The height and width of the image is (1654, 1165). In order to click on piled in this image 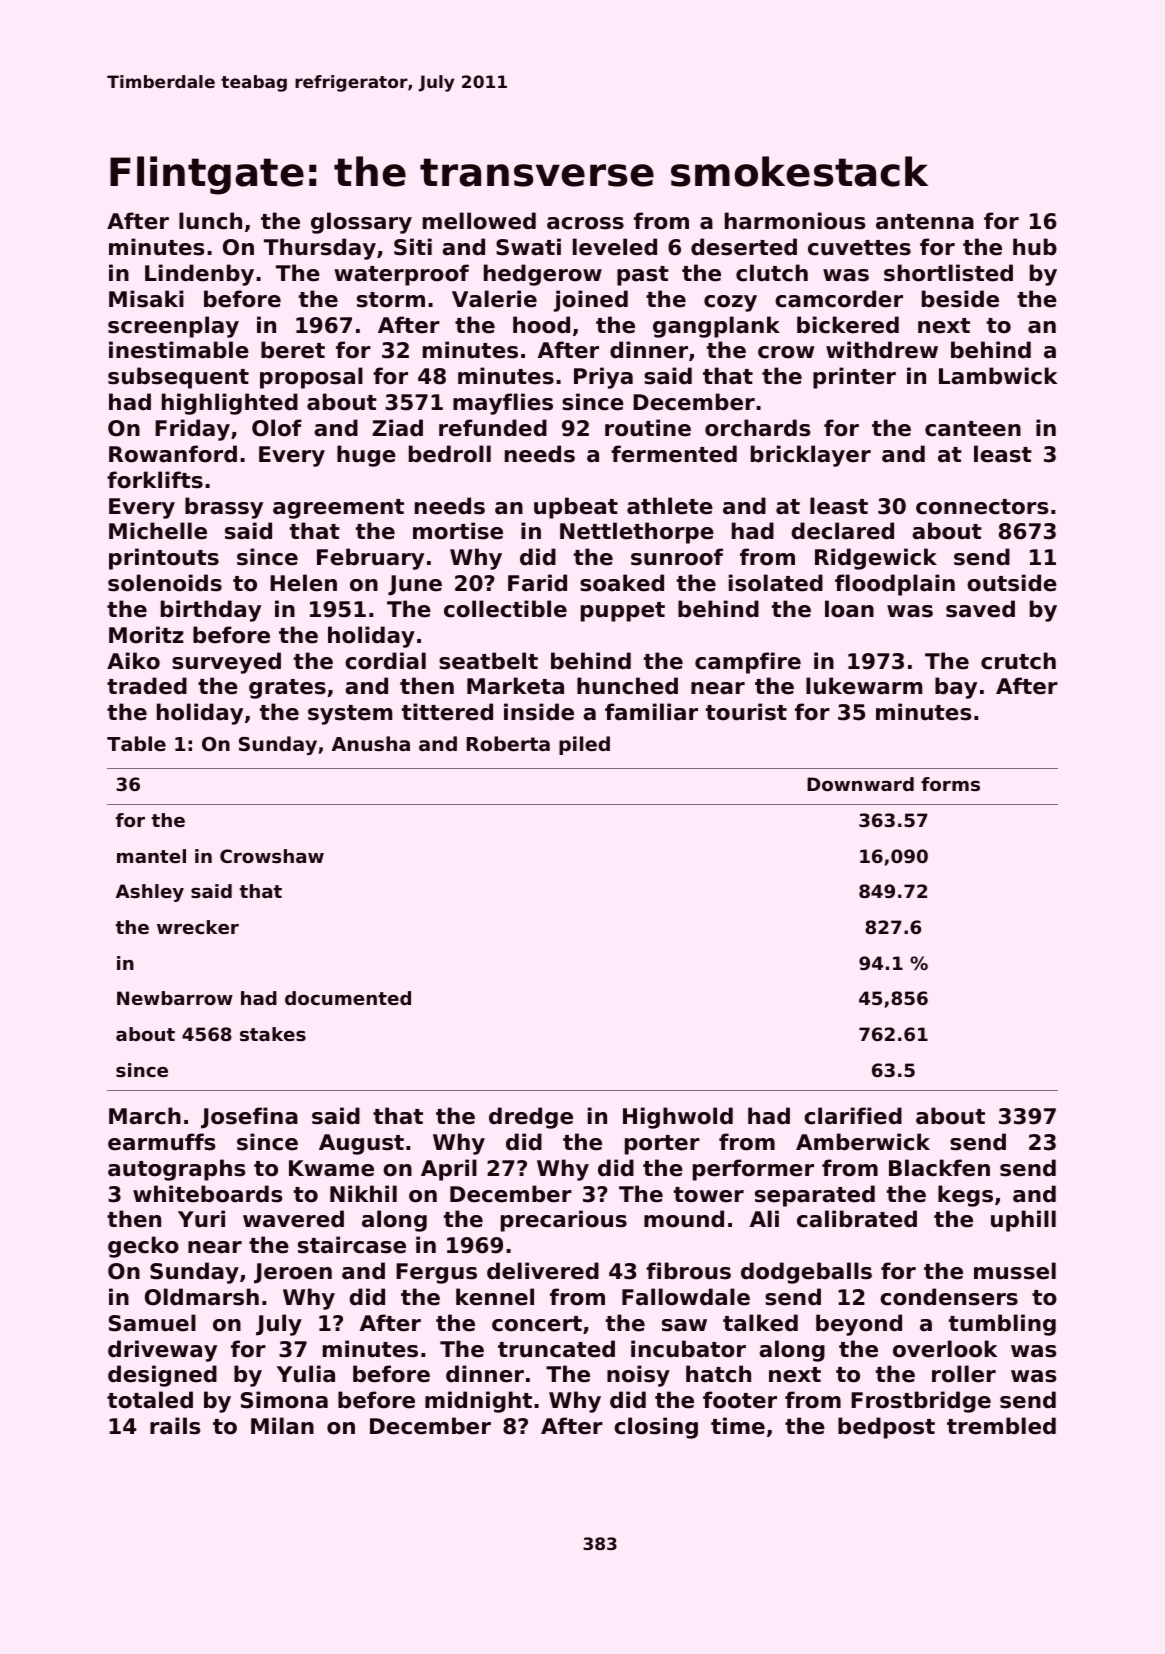, I will do `click(584, 745)`.
